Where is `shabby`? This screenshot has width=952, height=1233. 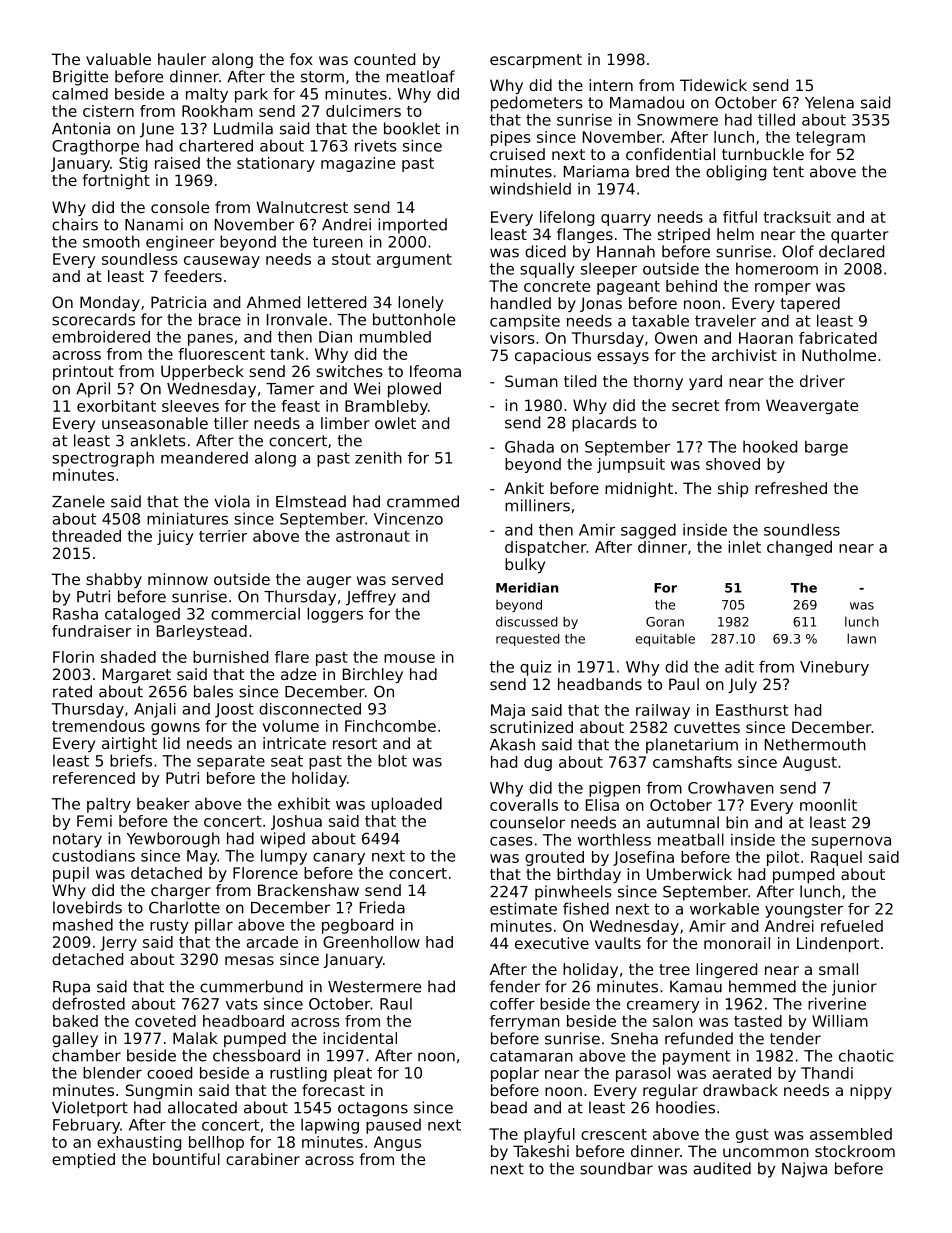 shabby is located at coordinates (114, 580).
